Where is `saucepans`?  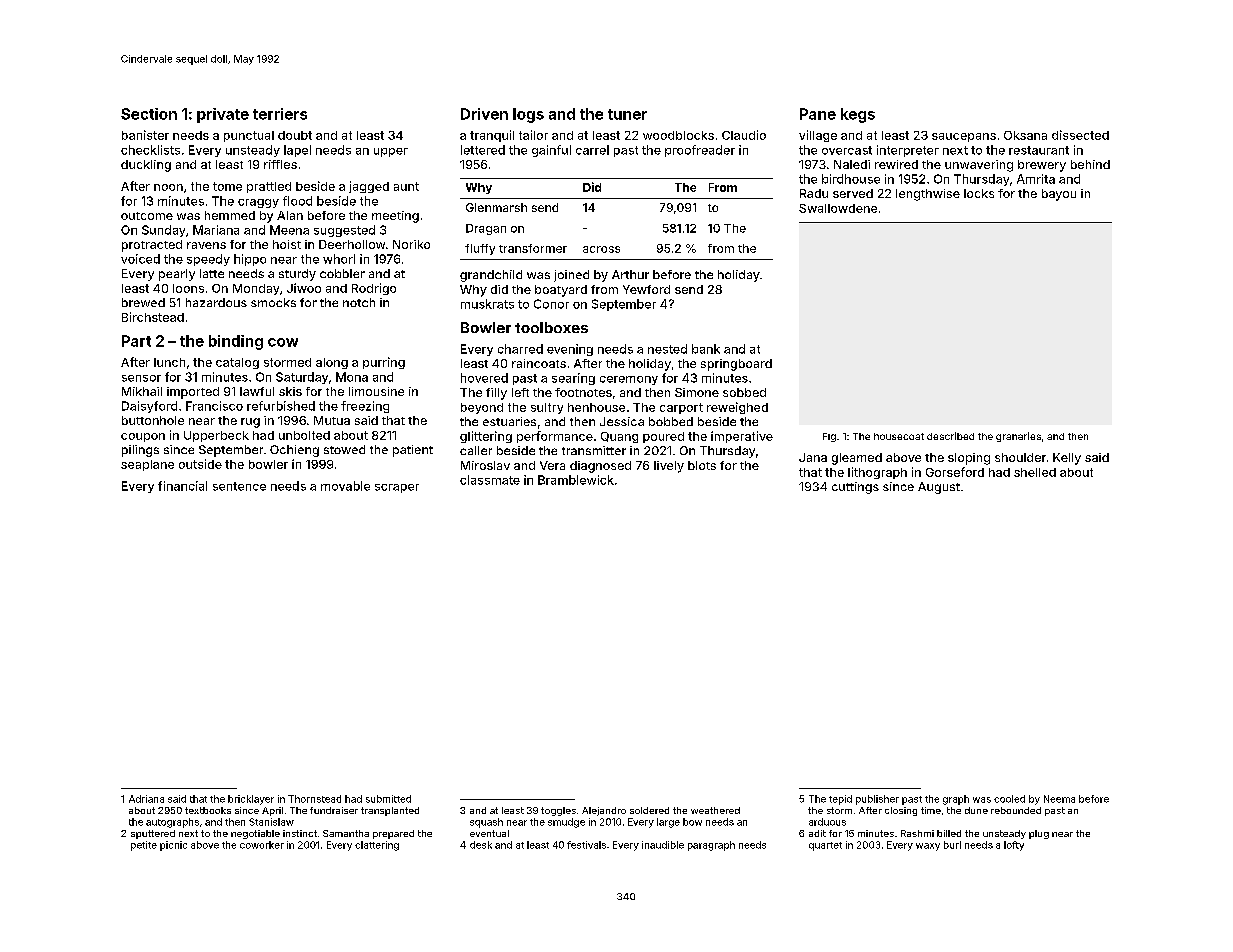 saucepans is located at coordinates (964, 137).
